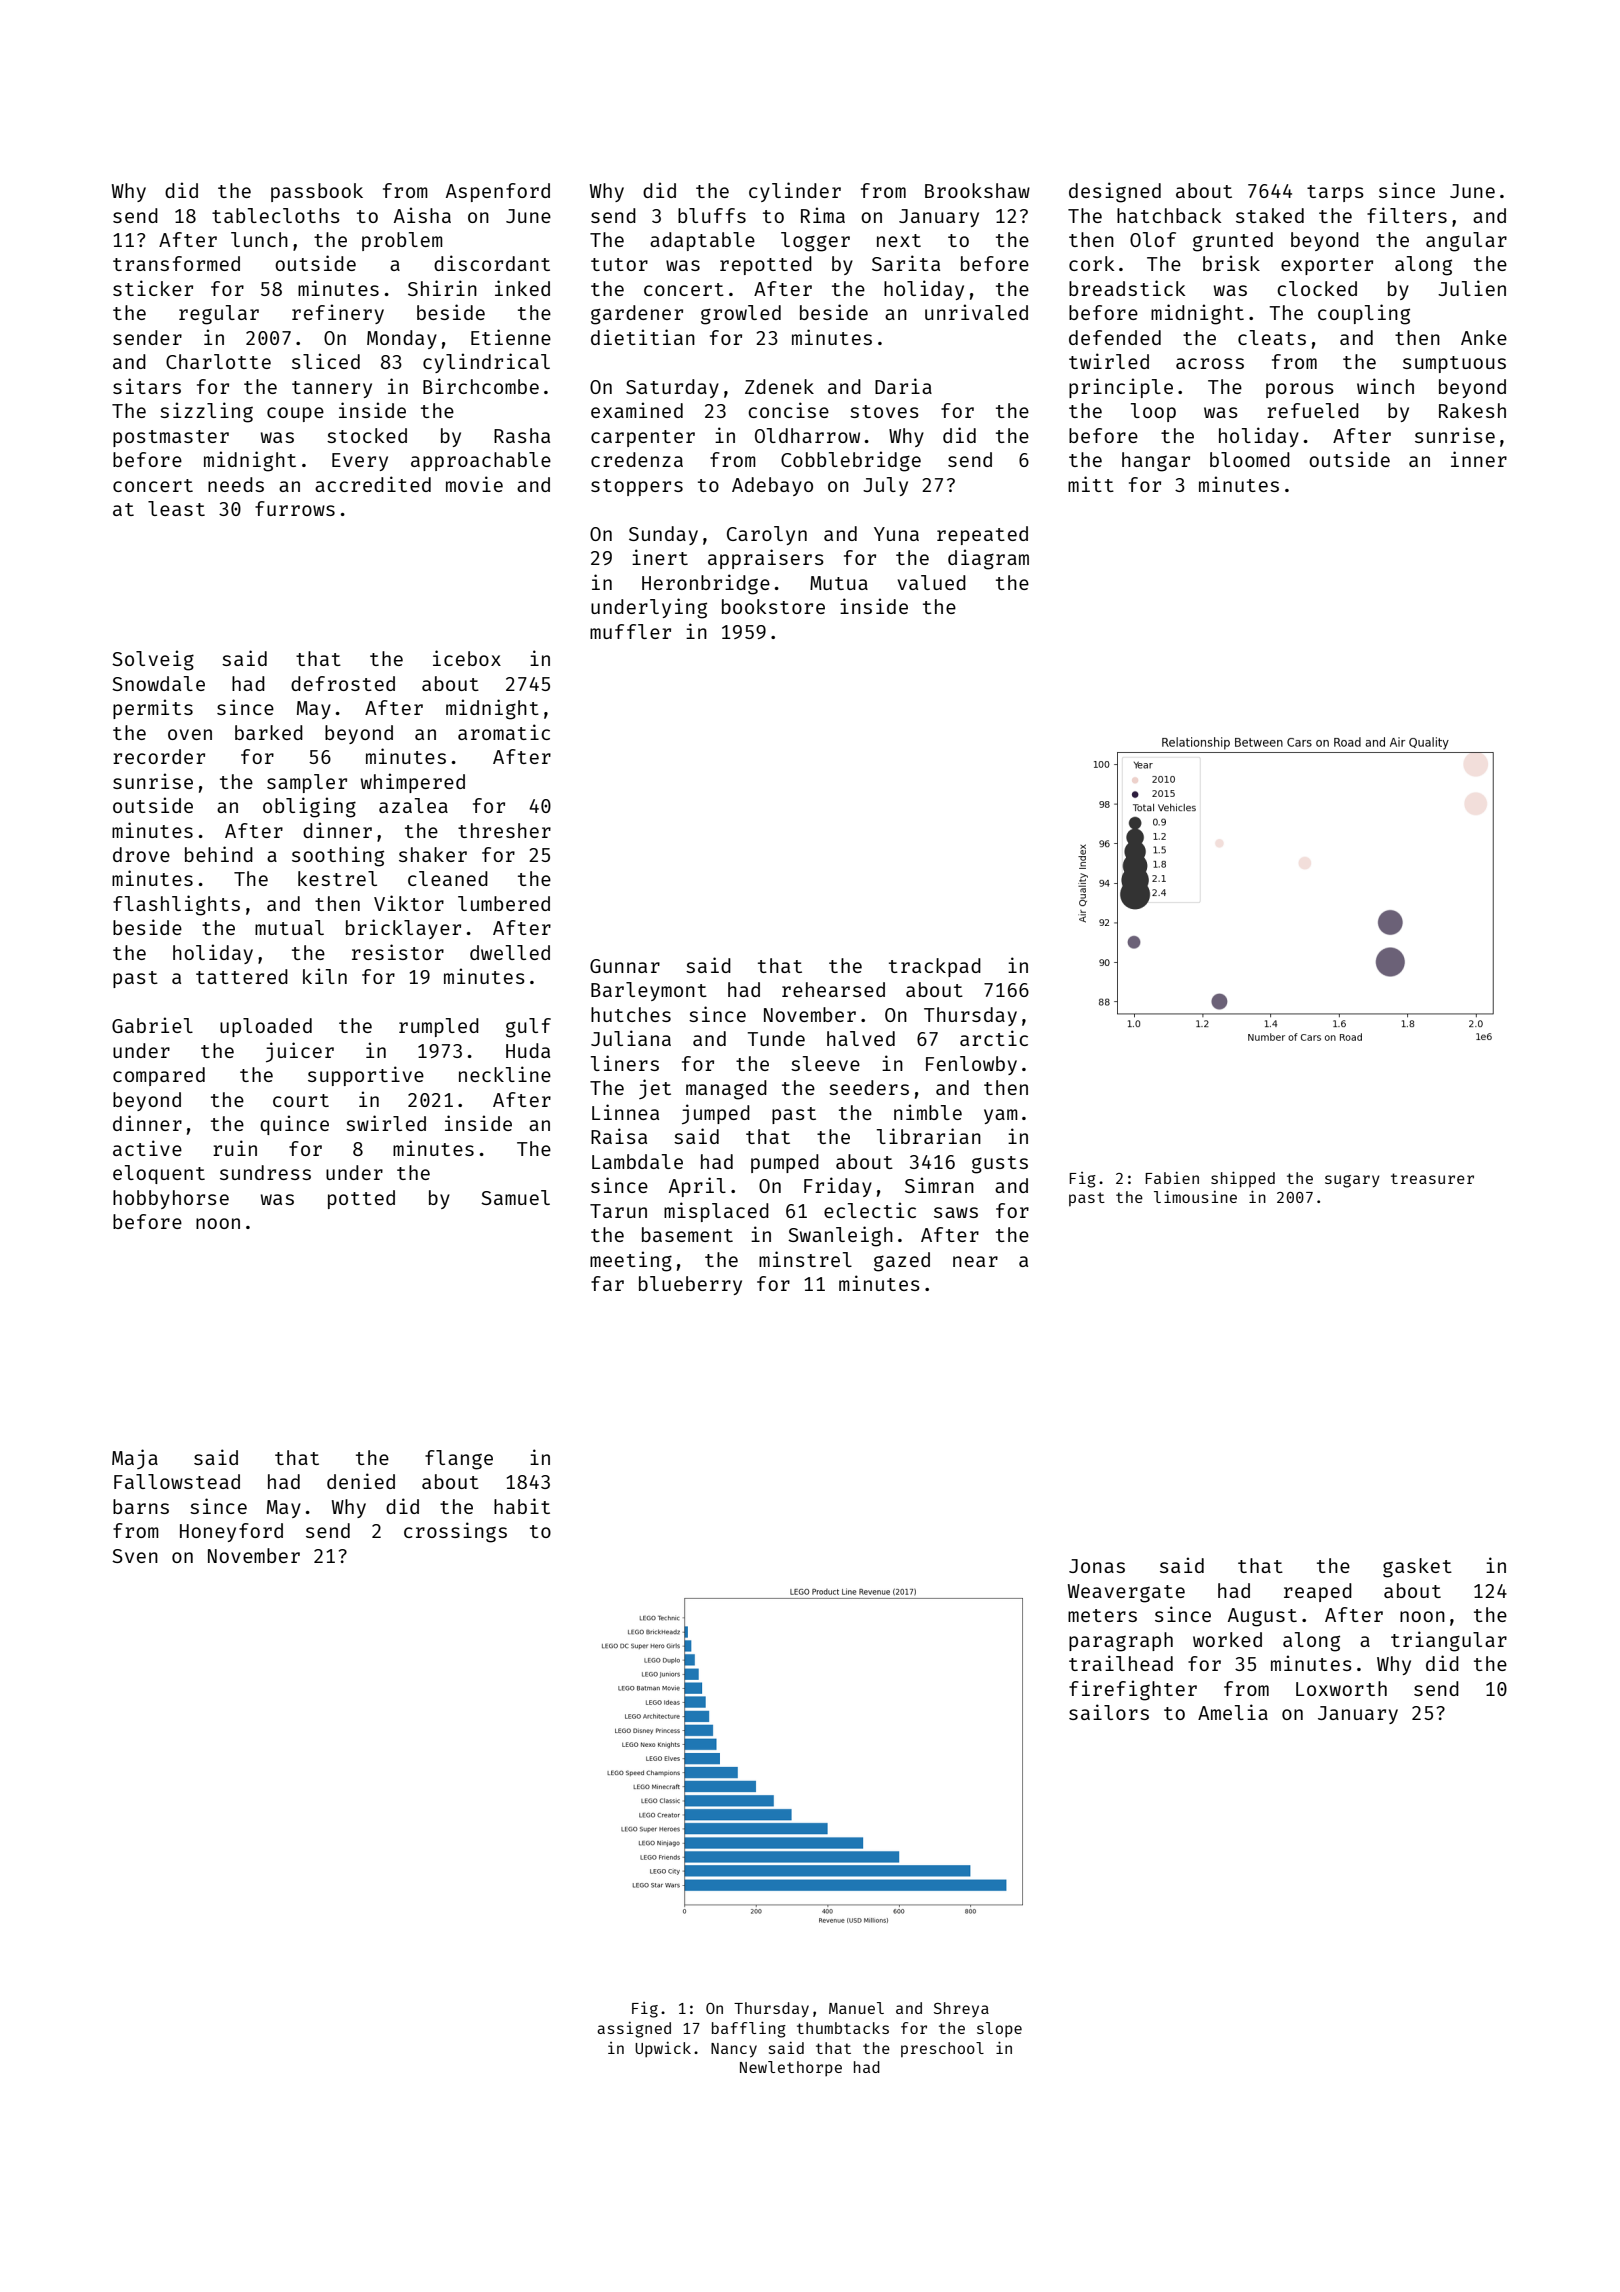 This image has height=2292, width=1620. Describe the element at coordinates (977, 190) in the image. I see `Brookshaw` at that location.
